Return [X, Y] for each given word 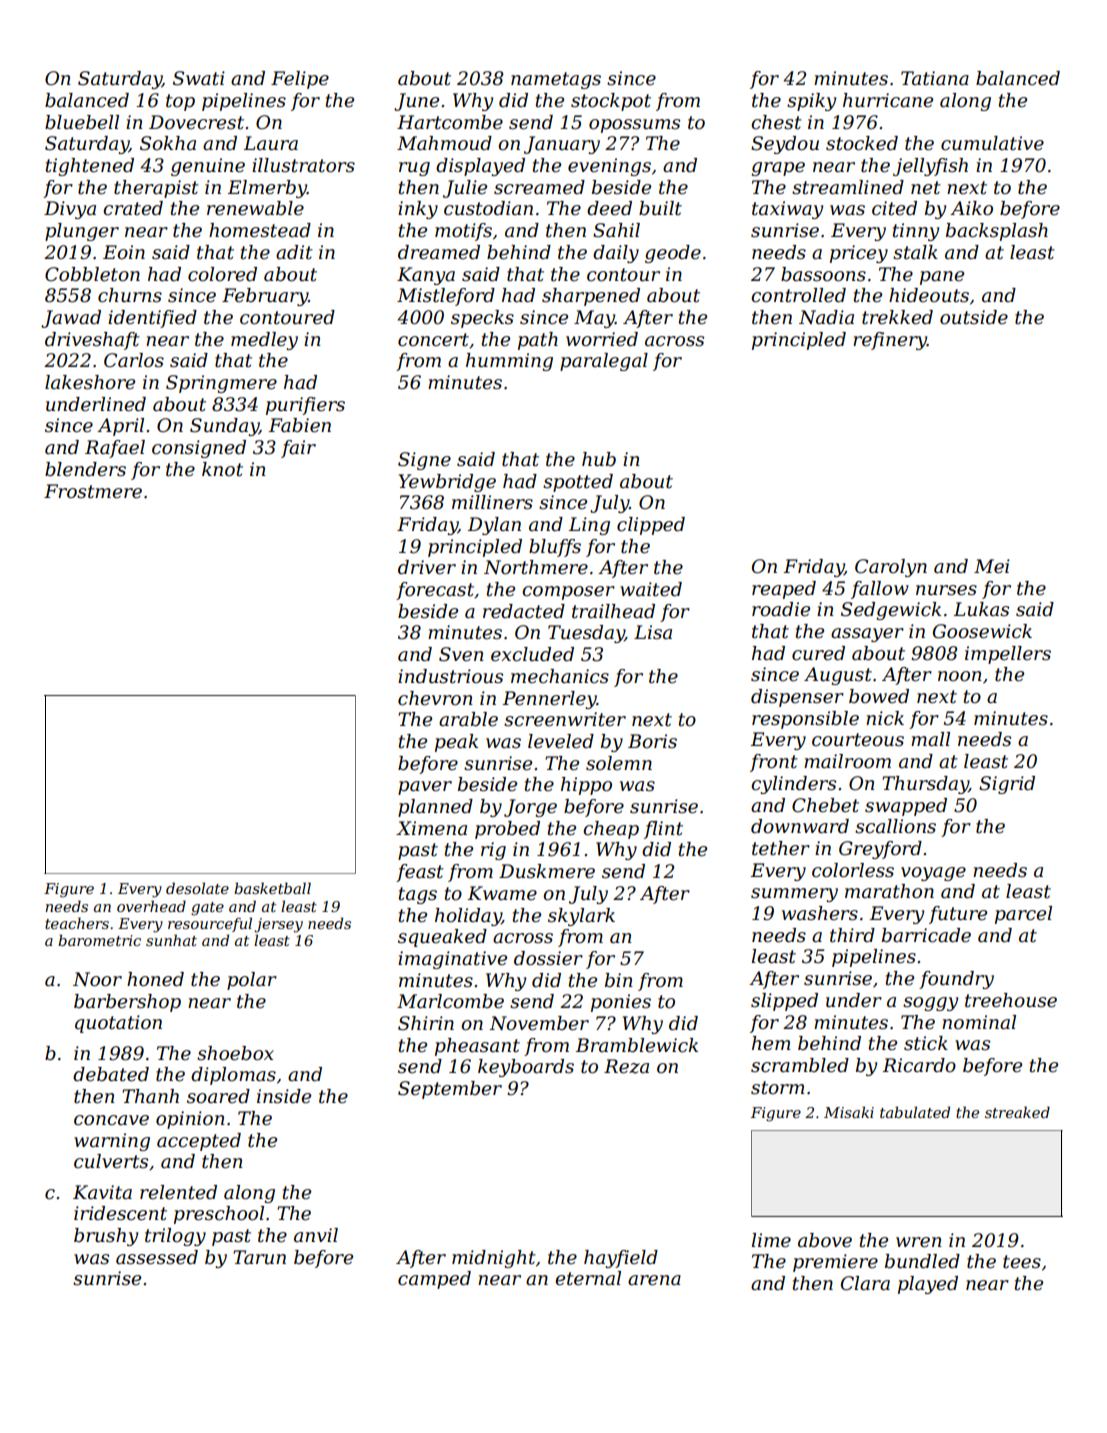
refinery [890, 341]
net [926, 188]
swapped [906, 807]
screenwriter [565, 719]
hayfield [621, 1259]
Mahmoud [444, 143]
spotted [578, 483]
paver [425, 788]
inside [284, 1096]
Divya [70, 210]
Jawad [71, 319]
